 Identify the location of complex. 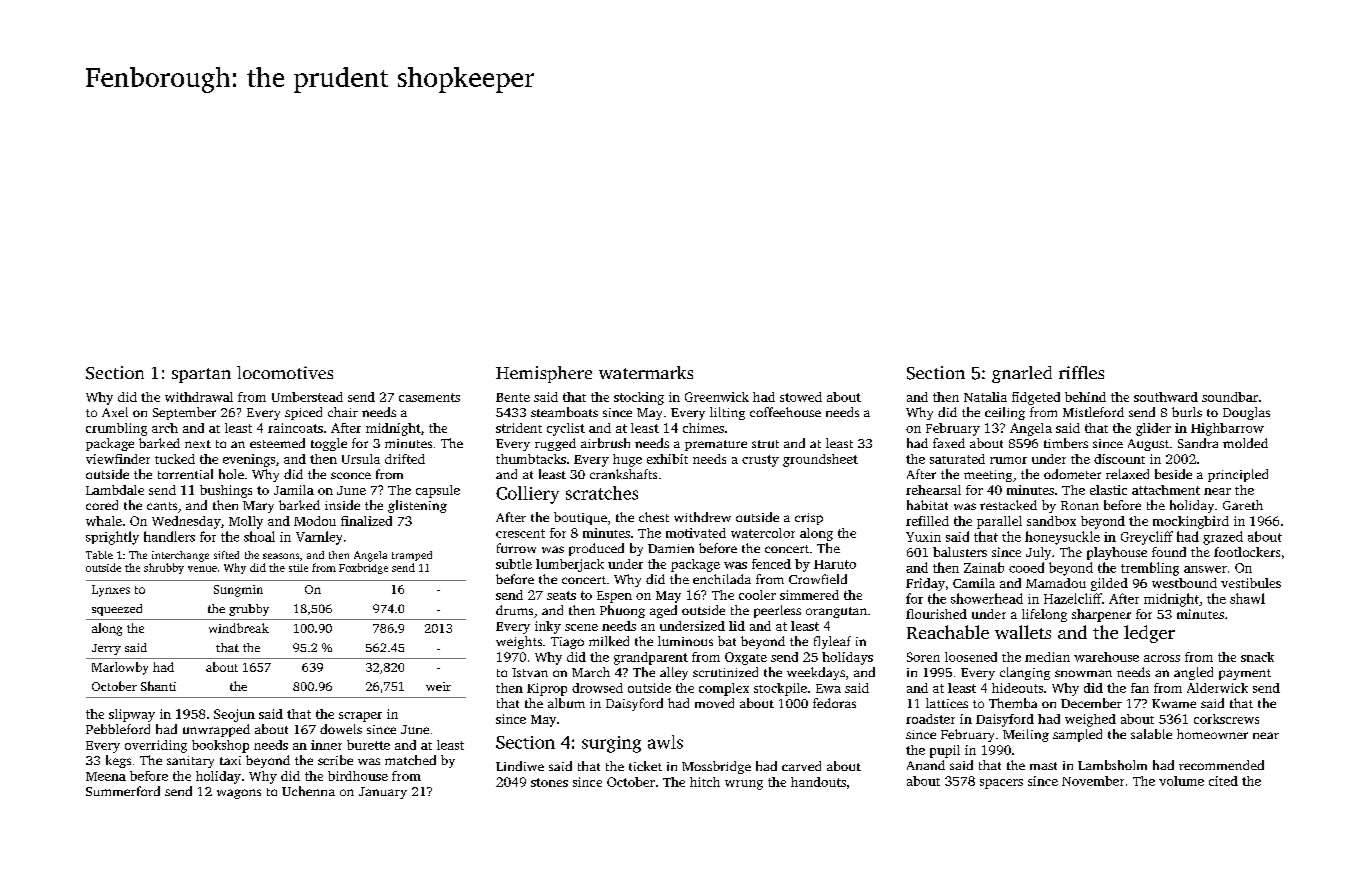
(724, 689).
